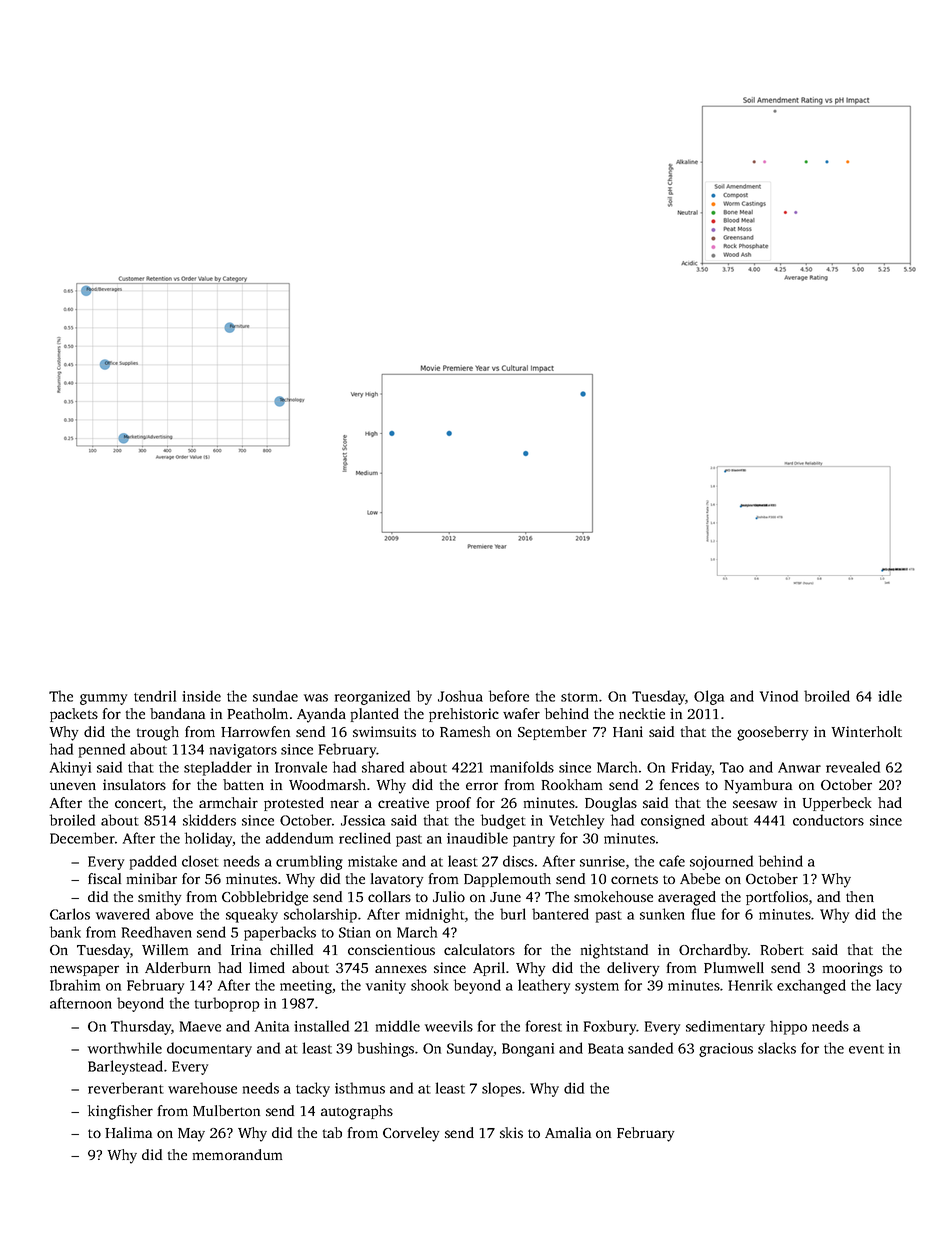 The width and height of the screenshot is (952, 1233). I want to click on Vinod, so click(779, 696).
